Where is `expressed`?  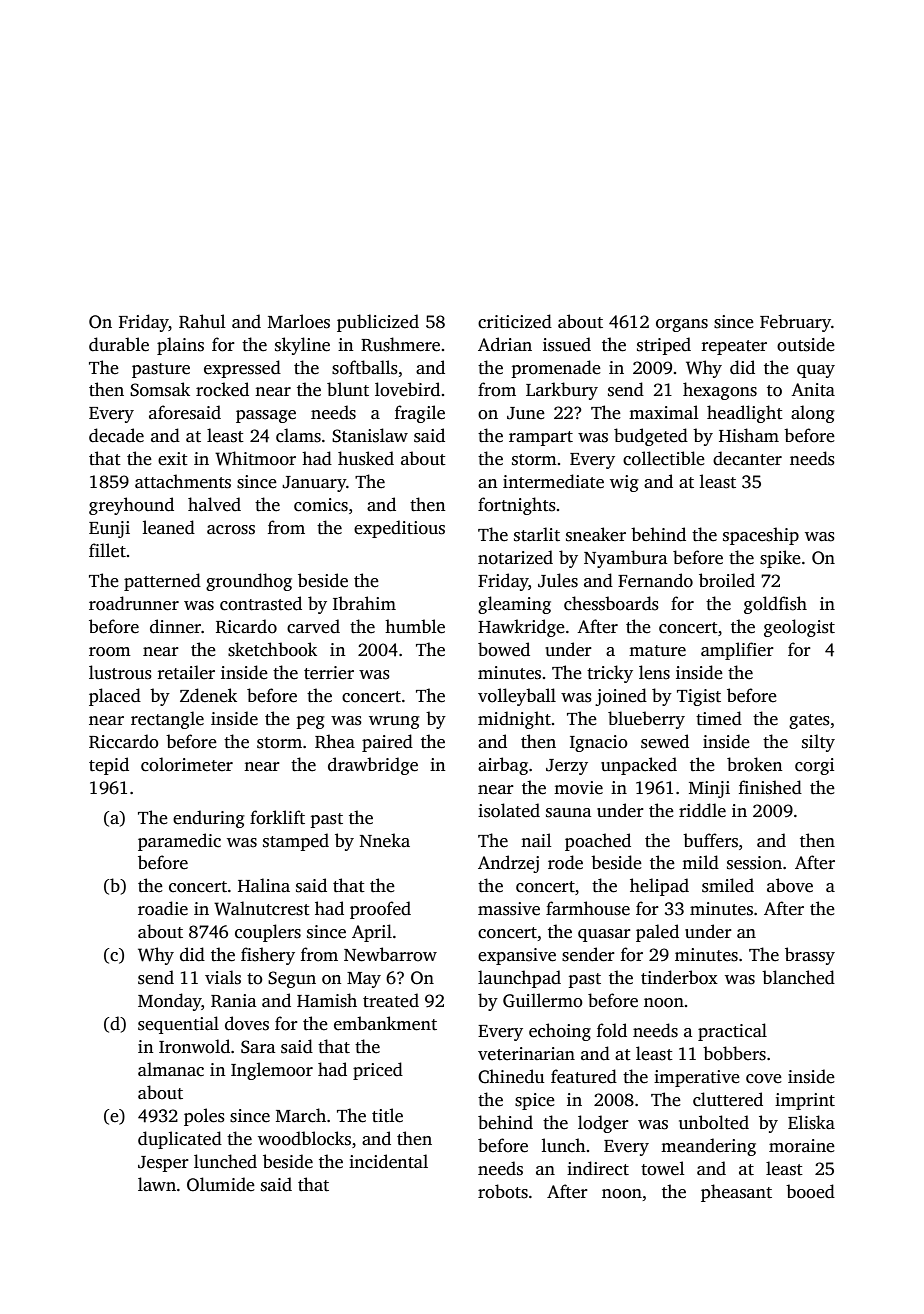 expressed is located at coordinates (242, 369).
